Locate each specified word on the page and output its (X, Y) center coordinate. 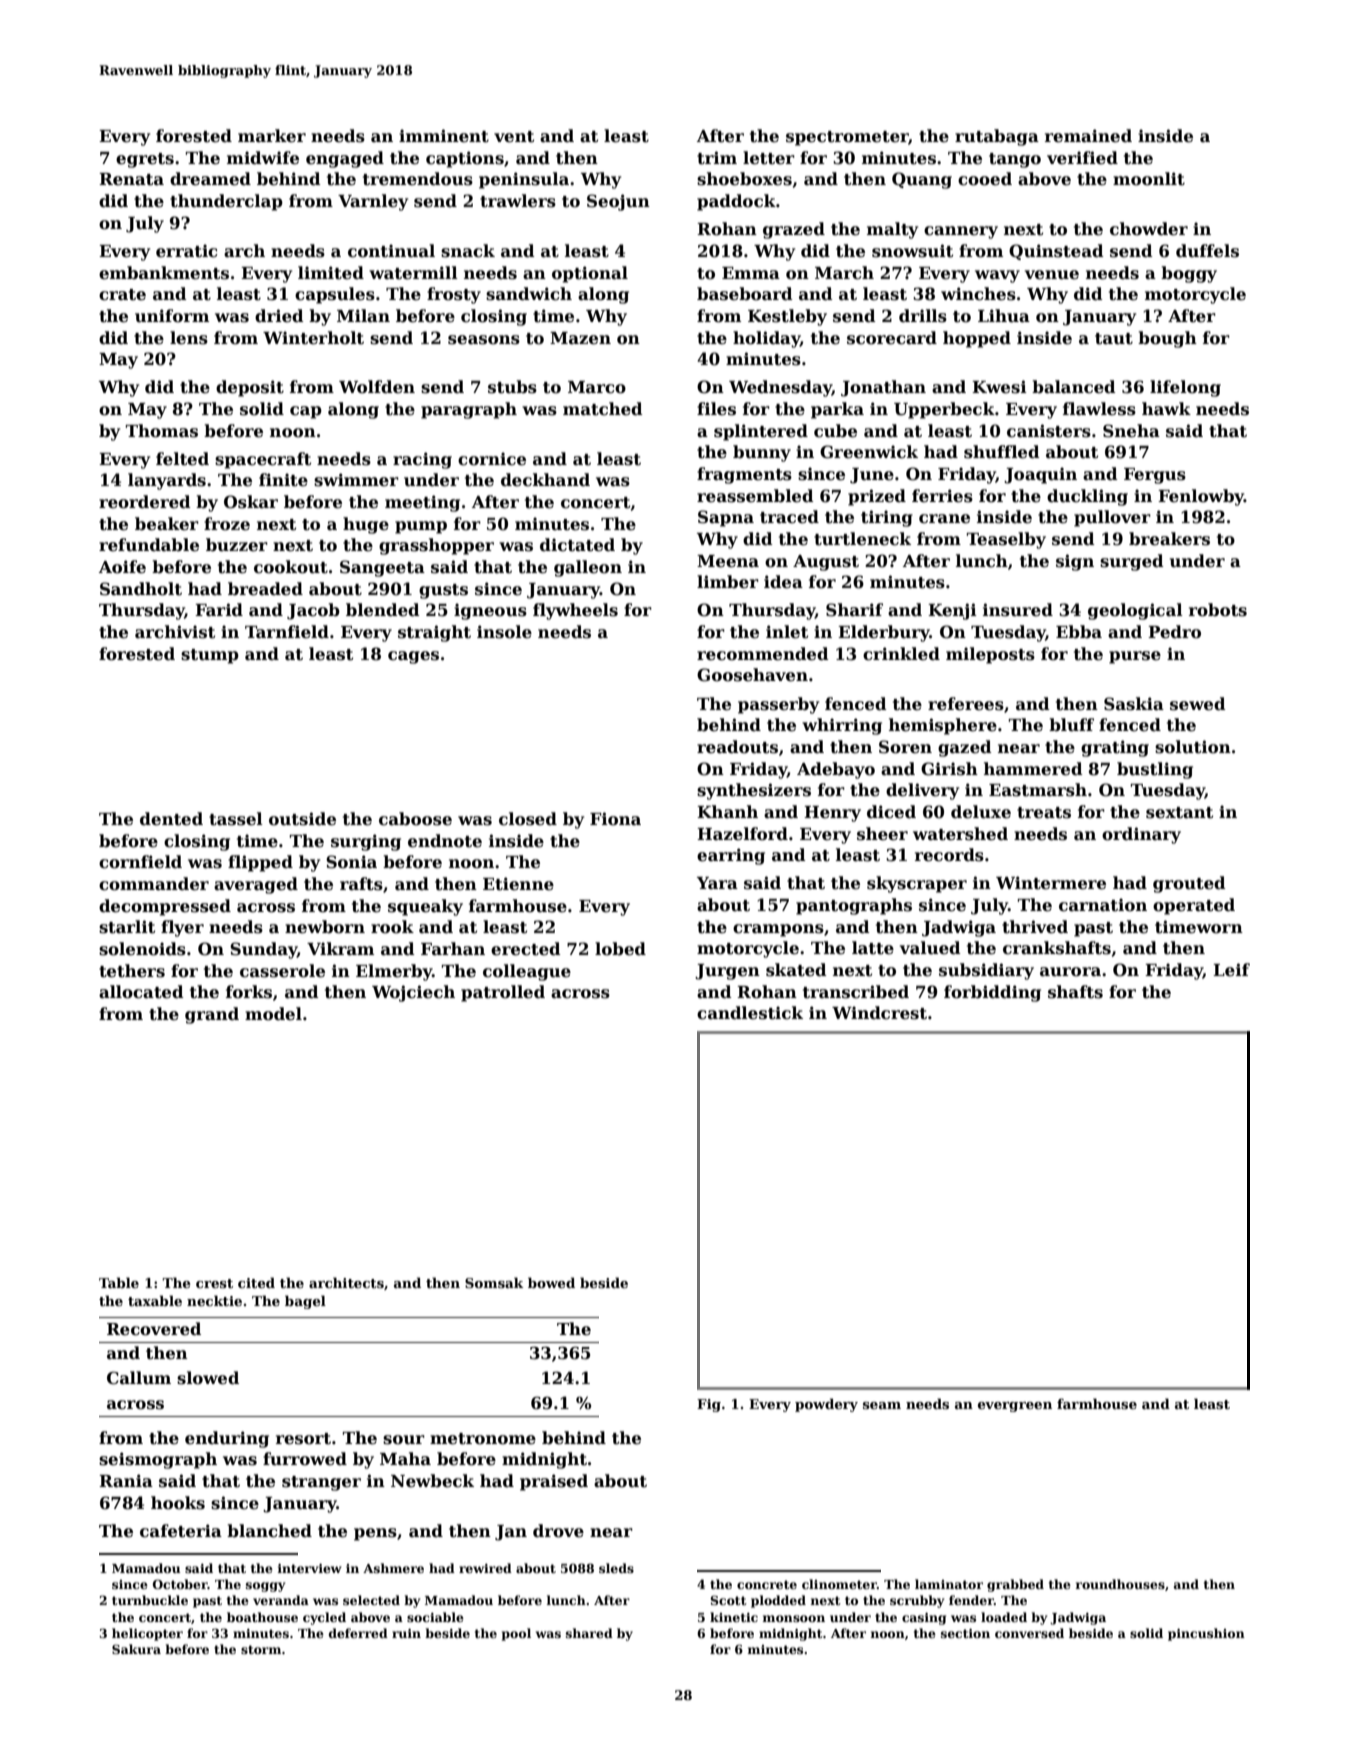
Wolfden (377, 387)
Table (119, 1282)
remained (1088, 136)
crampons (778, 930)
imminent (444, 136)
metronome (483, 1439)
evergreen (1015, 1407)
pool (516, 1634)
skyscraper (917, 884)
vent (514, 137)
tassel (236, 819)
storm (261, 1649)
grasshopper (436, 546)
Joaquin (1040, 475)
